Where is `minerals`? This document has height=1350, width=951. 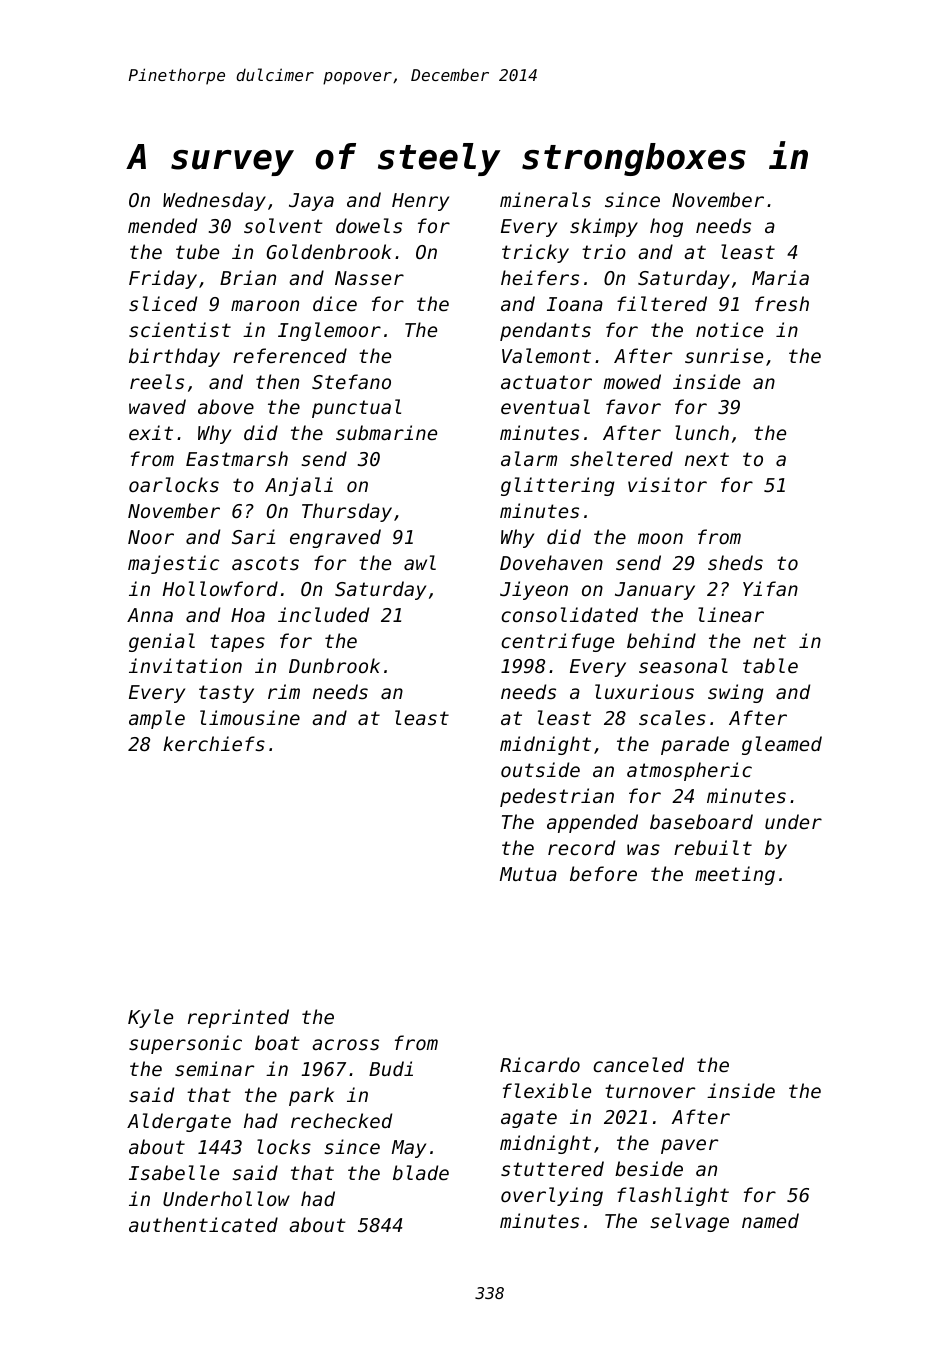 minerals is located at coordinates (545, 199).
